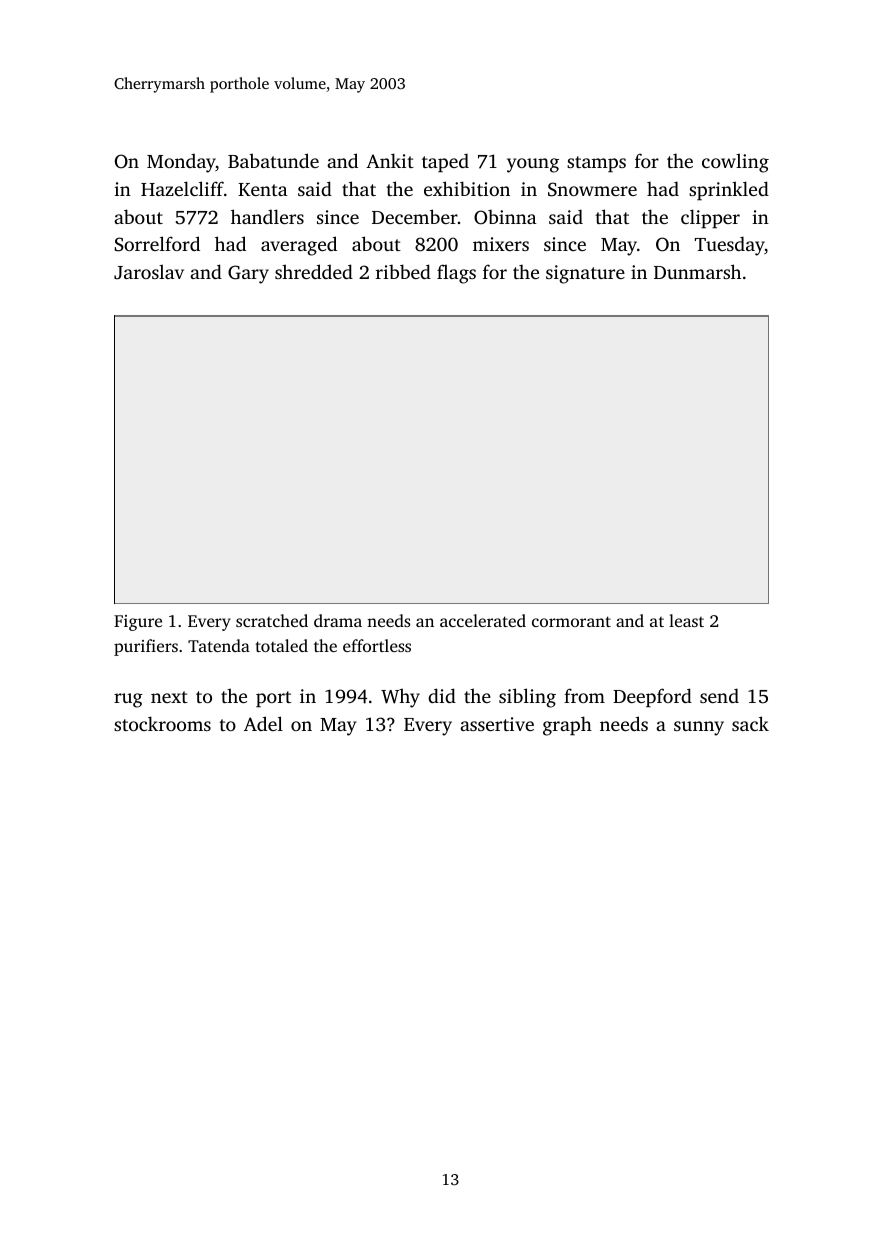 The image size is (883, 1253). Describe the element at coordinates (497, 724) in the screenshot. I see `assertive` at that location.
